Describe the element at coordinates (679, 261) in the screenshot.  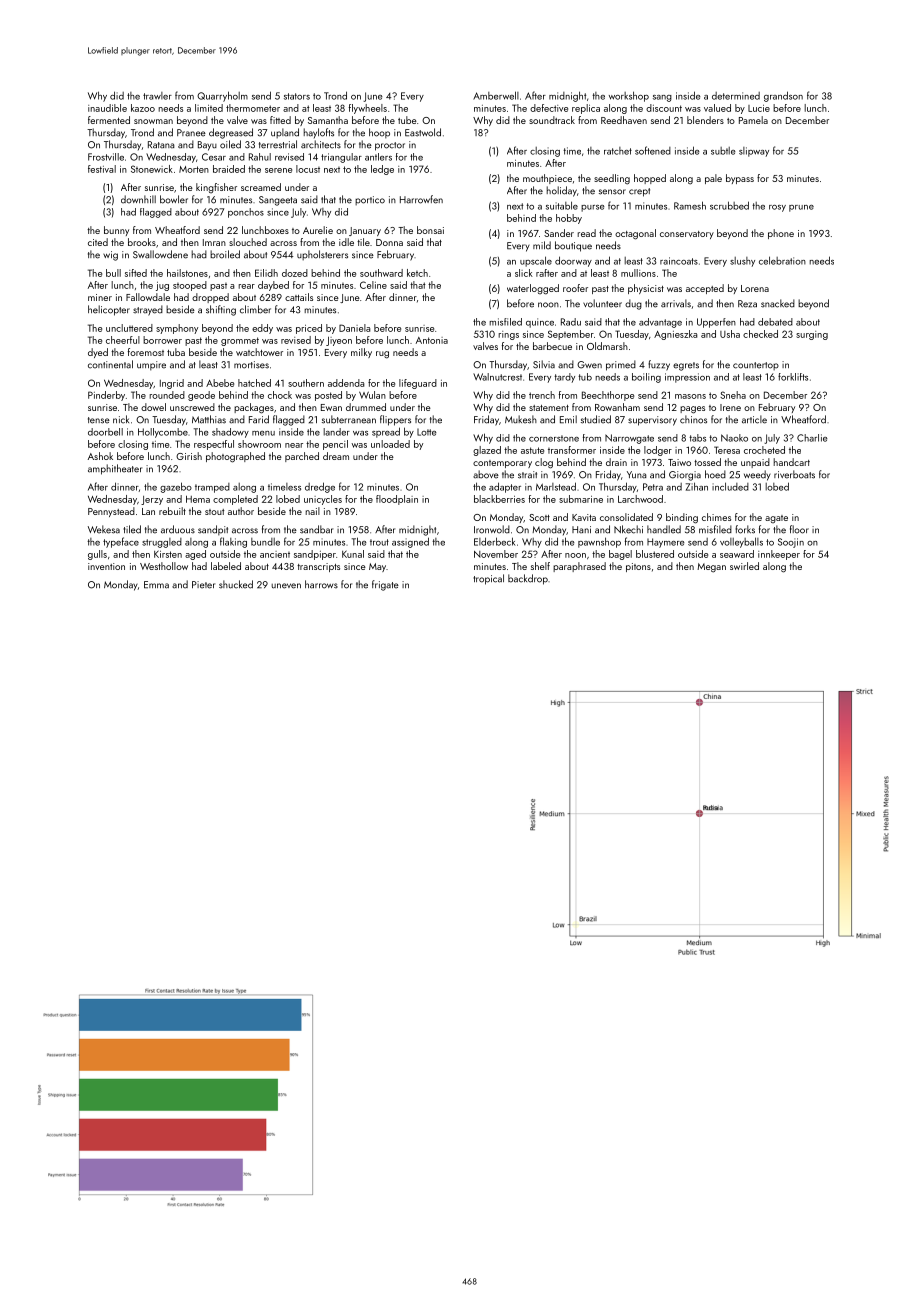
I see `raincoats` at that location.
